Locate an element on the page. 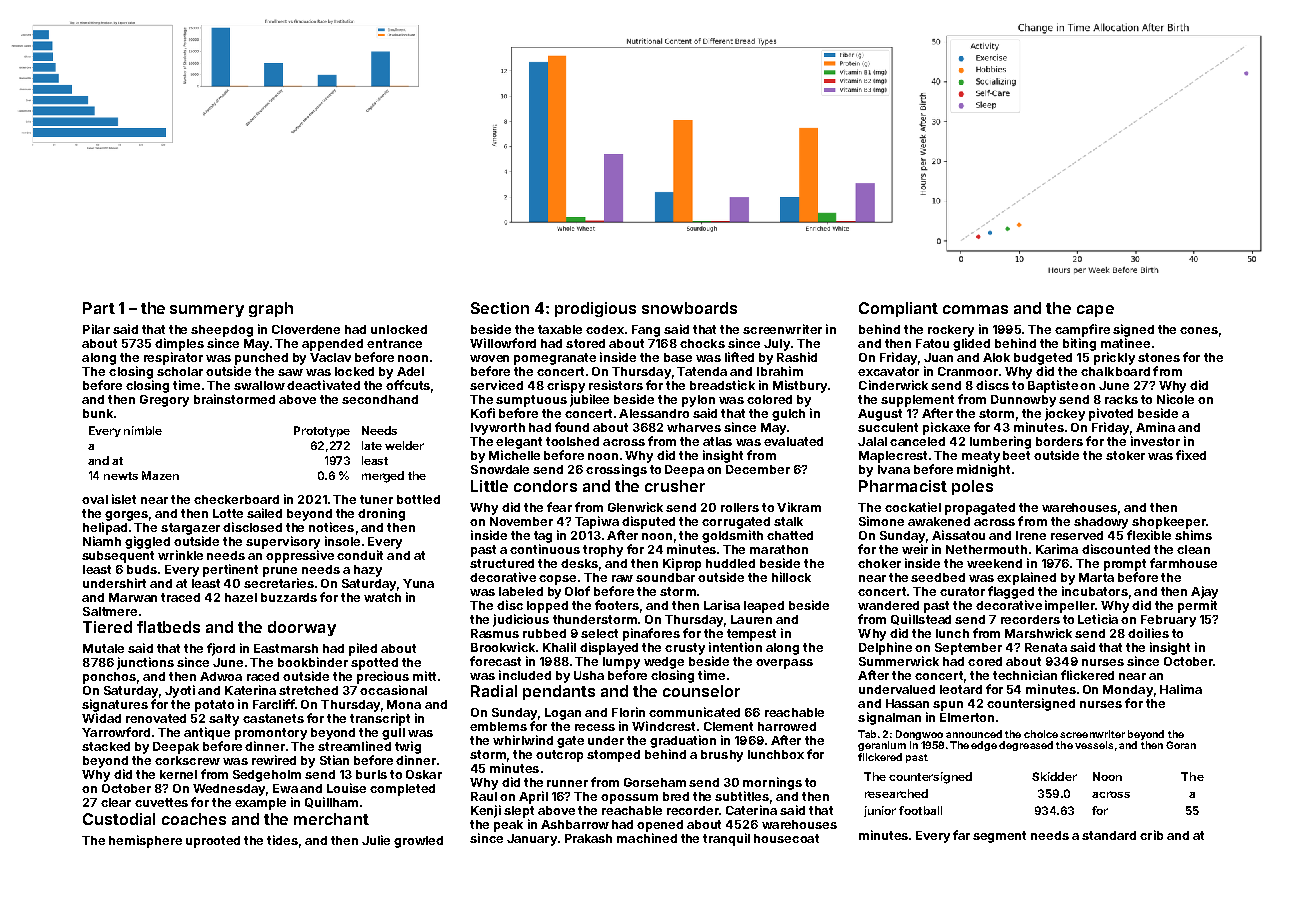  commas is located at coordinates (975, 309).
